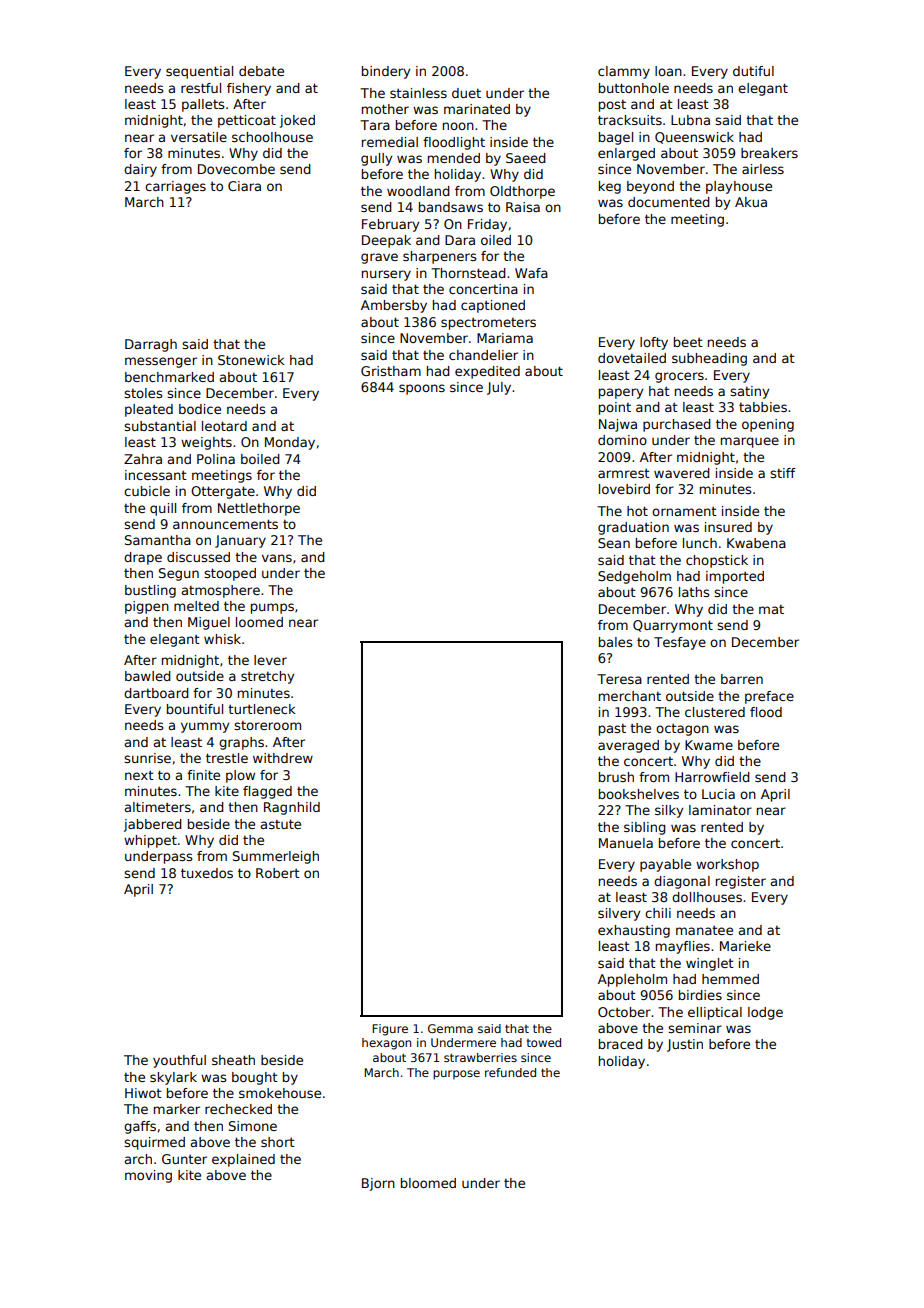 This screenshot has height=1308, width=924. I want to click on Justin, so click(685, 1045).
